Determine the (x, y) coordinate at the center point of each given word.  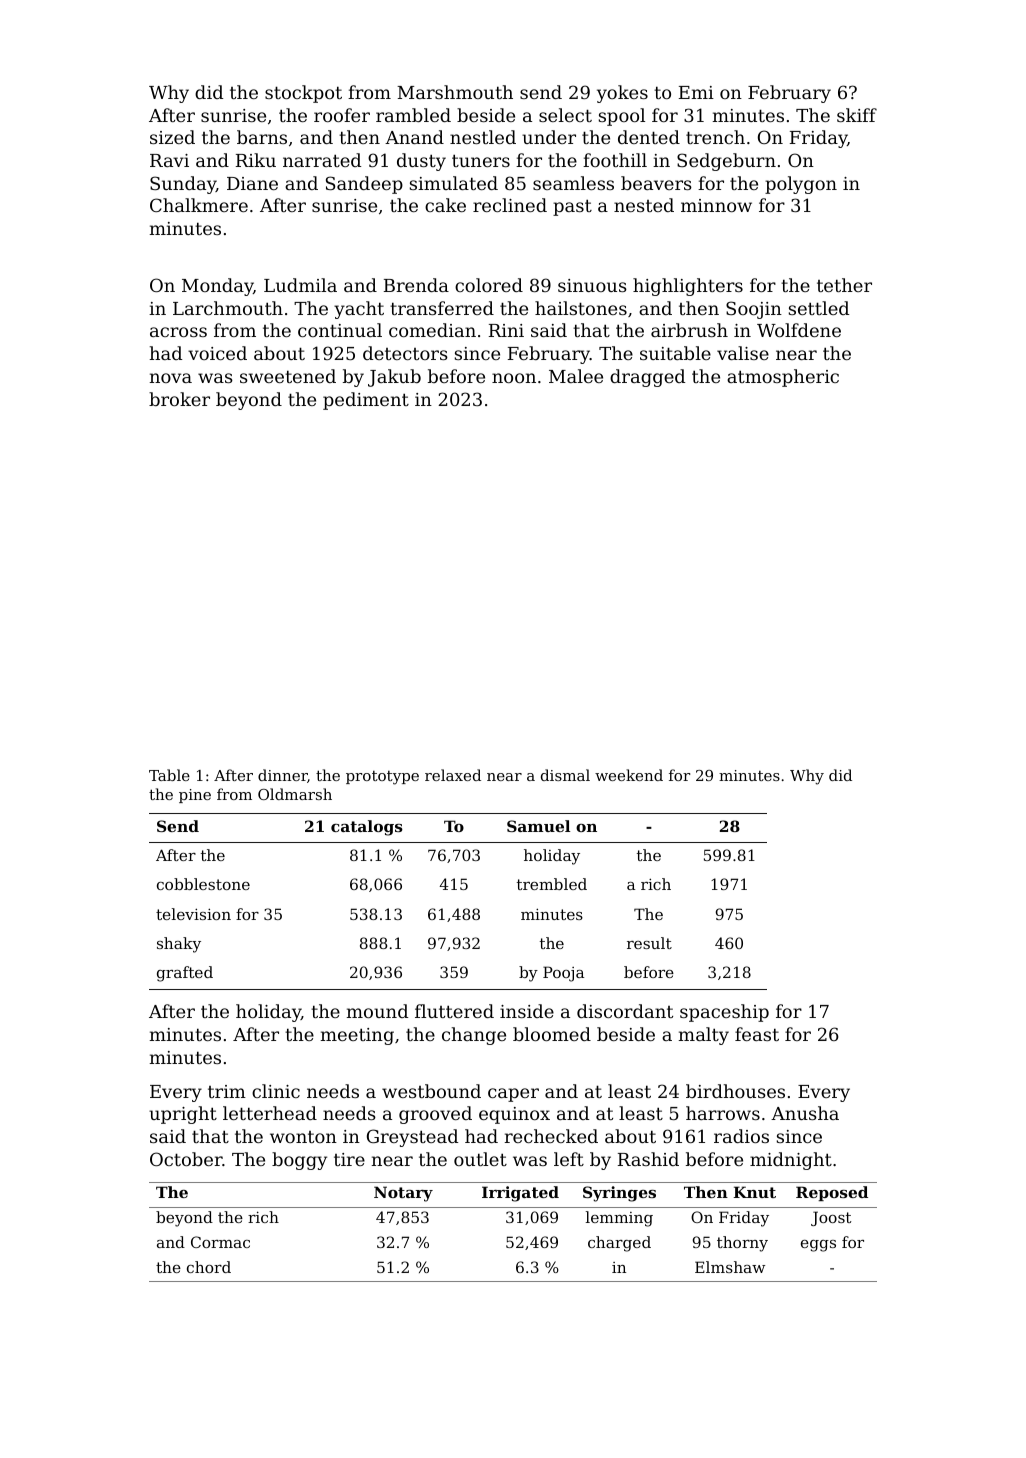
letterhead (270, 1113)
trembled (552, 884)
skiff (857, 115)
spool (622, 117)
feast (757, 1034)
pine (195, 796)
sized (172, 137)
